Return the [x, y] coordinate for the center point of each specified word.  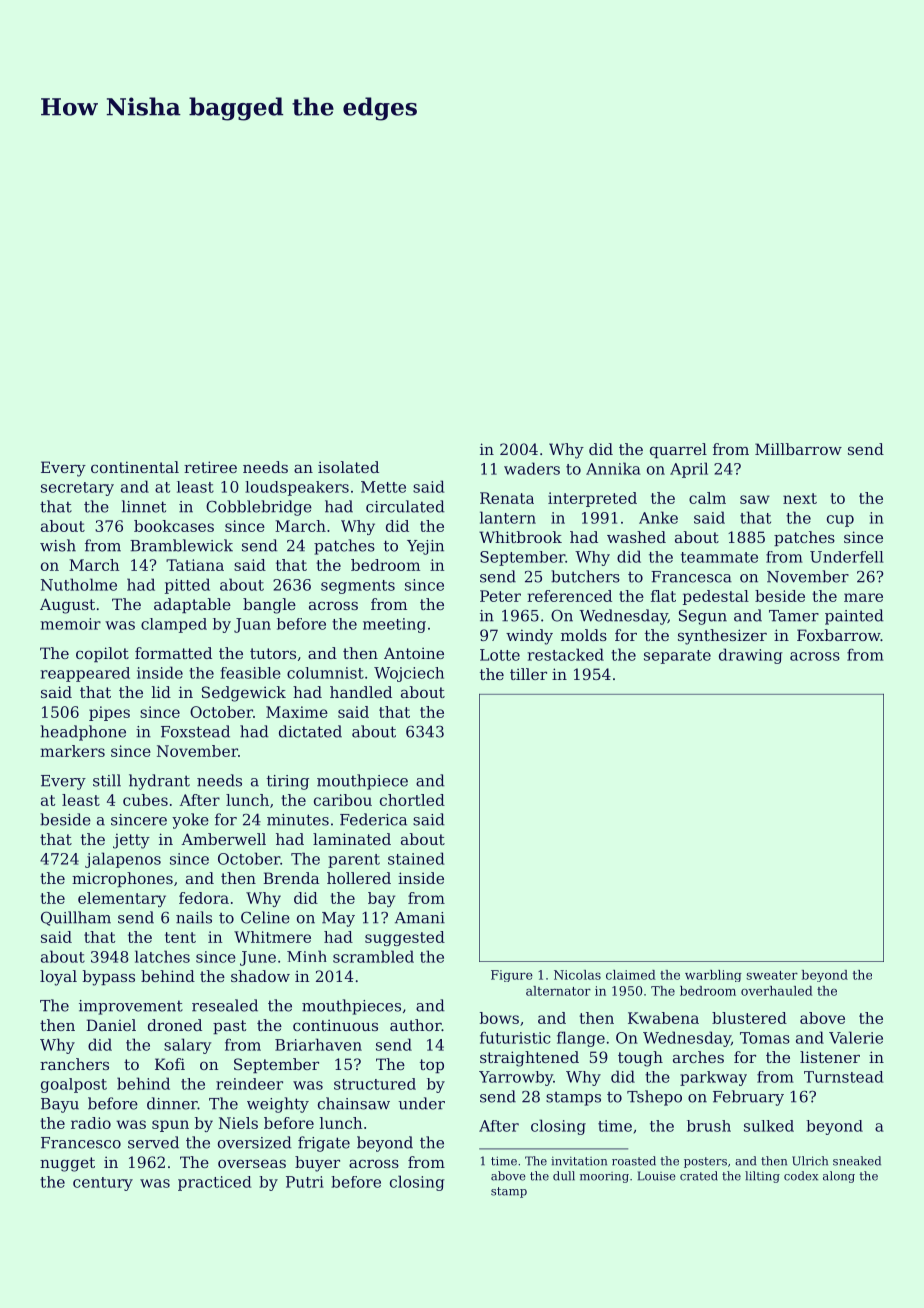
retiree [210, 467]
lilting [762, 1177]
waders [532, 468]
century [103, 1184]
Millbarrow [798, 449]
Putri [305, 1182]
